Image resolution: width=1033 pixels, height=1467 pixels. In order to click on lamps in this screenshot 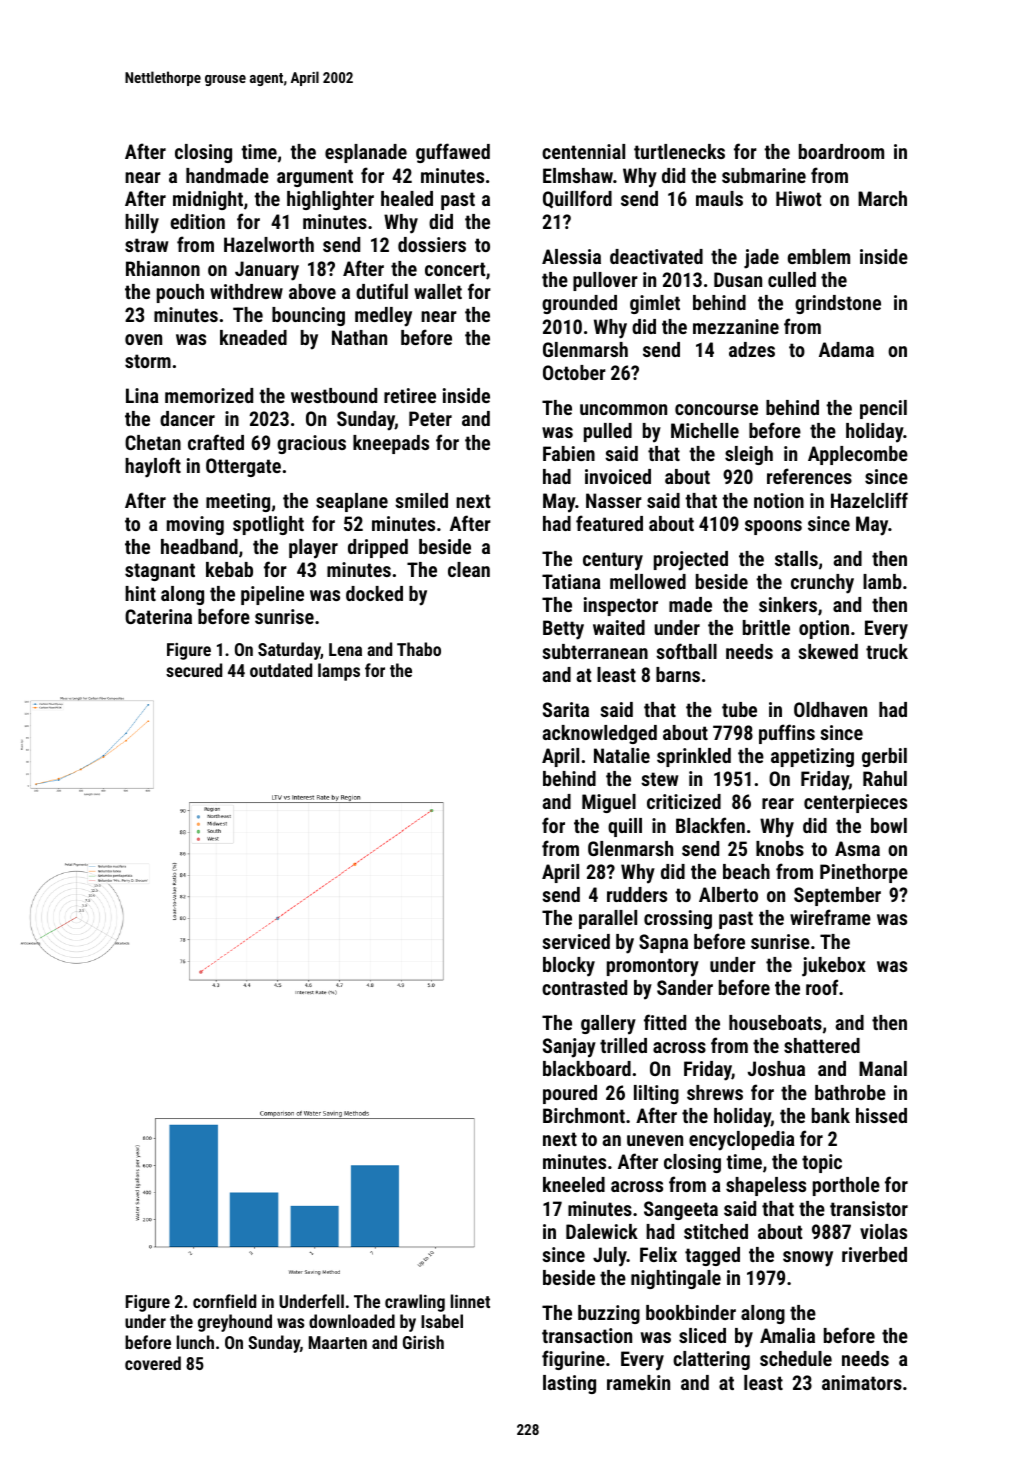, I will do `click(339, 672)`.
